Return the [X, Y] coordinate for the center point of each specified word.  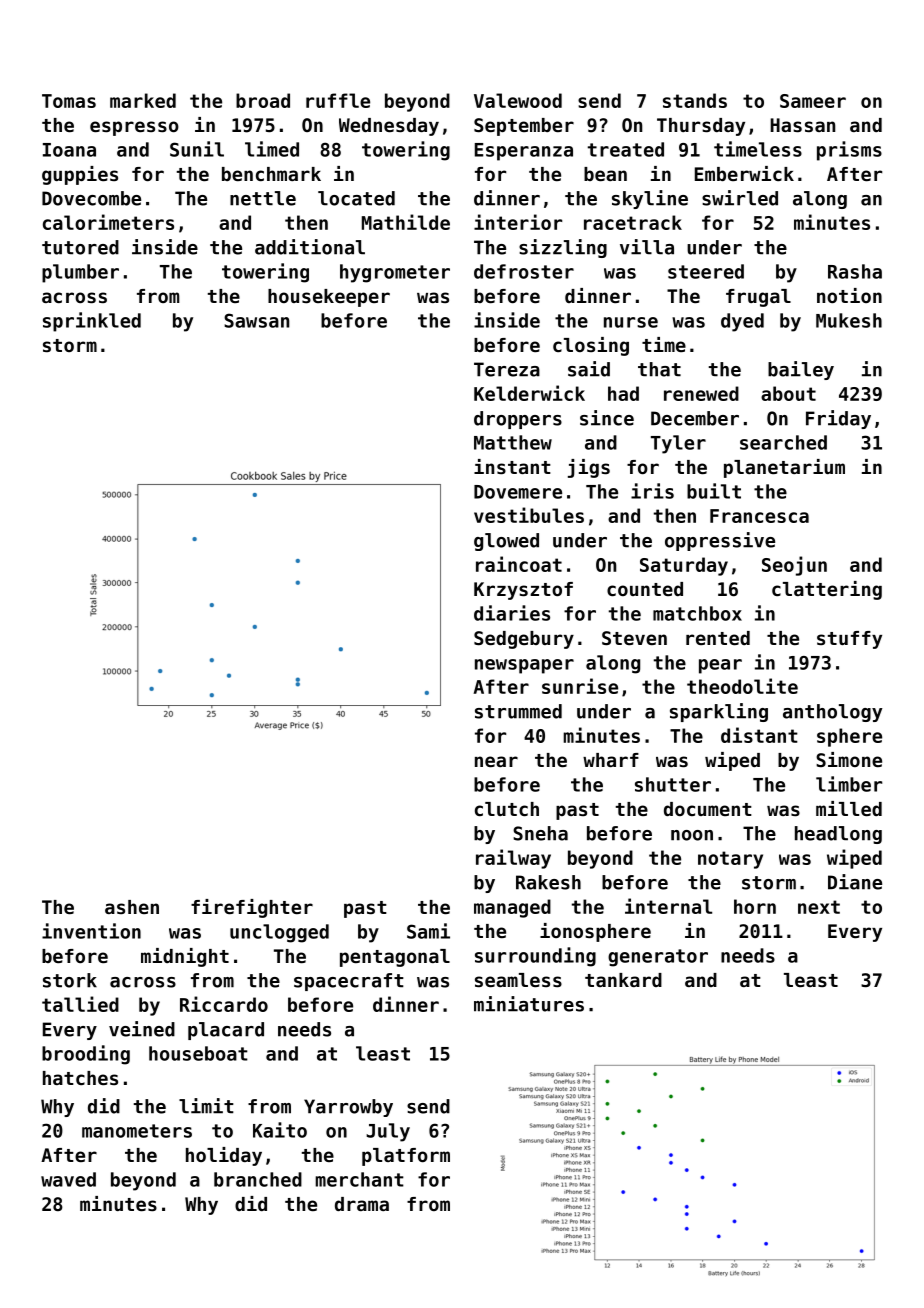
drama [362, 1204]
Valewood [518, 100]
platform [406, 1157]
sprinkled [92, 322]
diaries [512, 613]
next [819, 907]
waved [68, 1179]
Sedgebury [524, 640]
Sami [428, 931]
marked [143, 100]
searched [783, 442]
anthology [832, 713]
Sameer [813, 101]
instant [512, 467]
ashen [132, 907]
